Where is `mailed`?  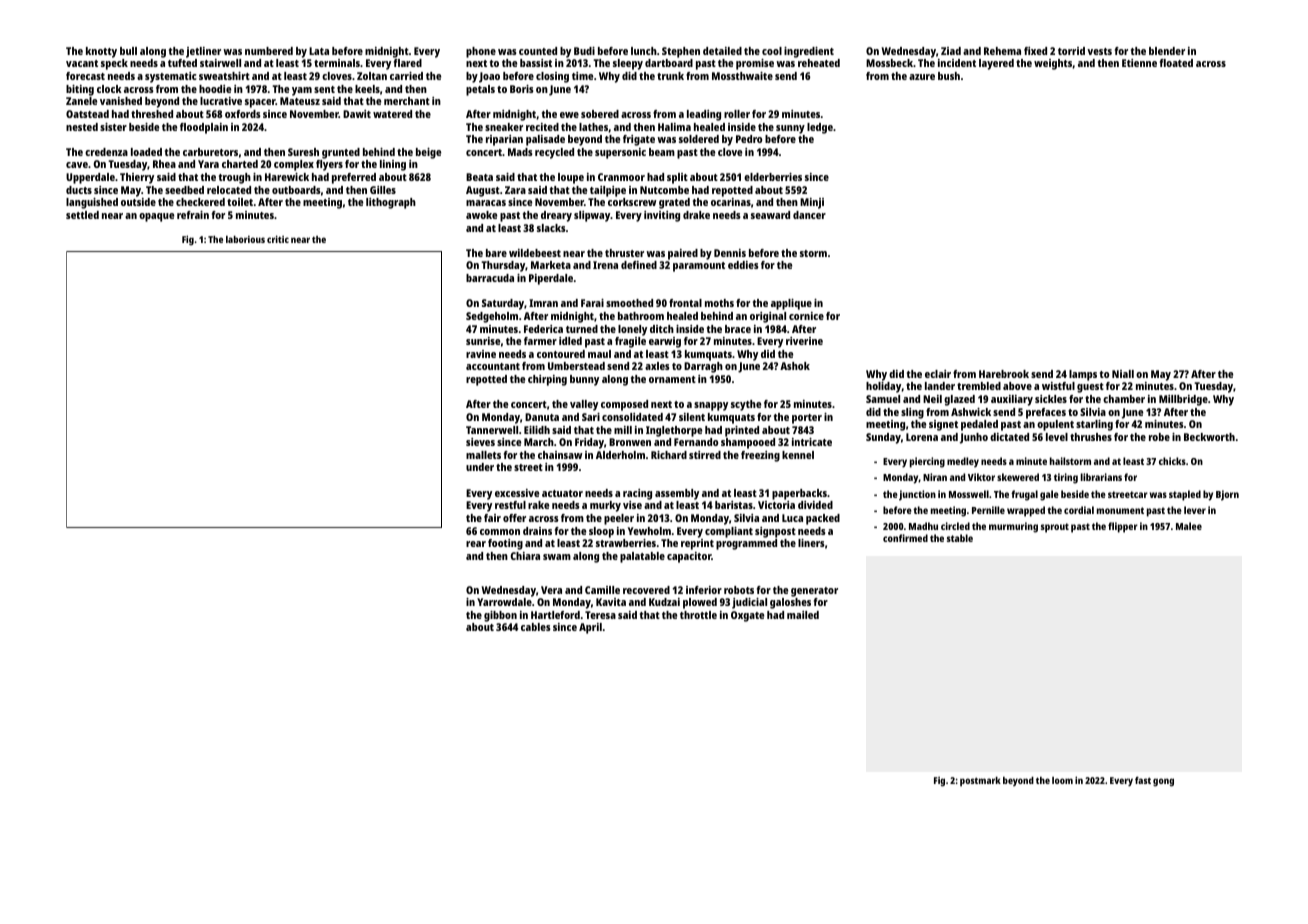
mailed is located at coordinates (803, 615).
